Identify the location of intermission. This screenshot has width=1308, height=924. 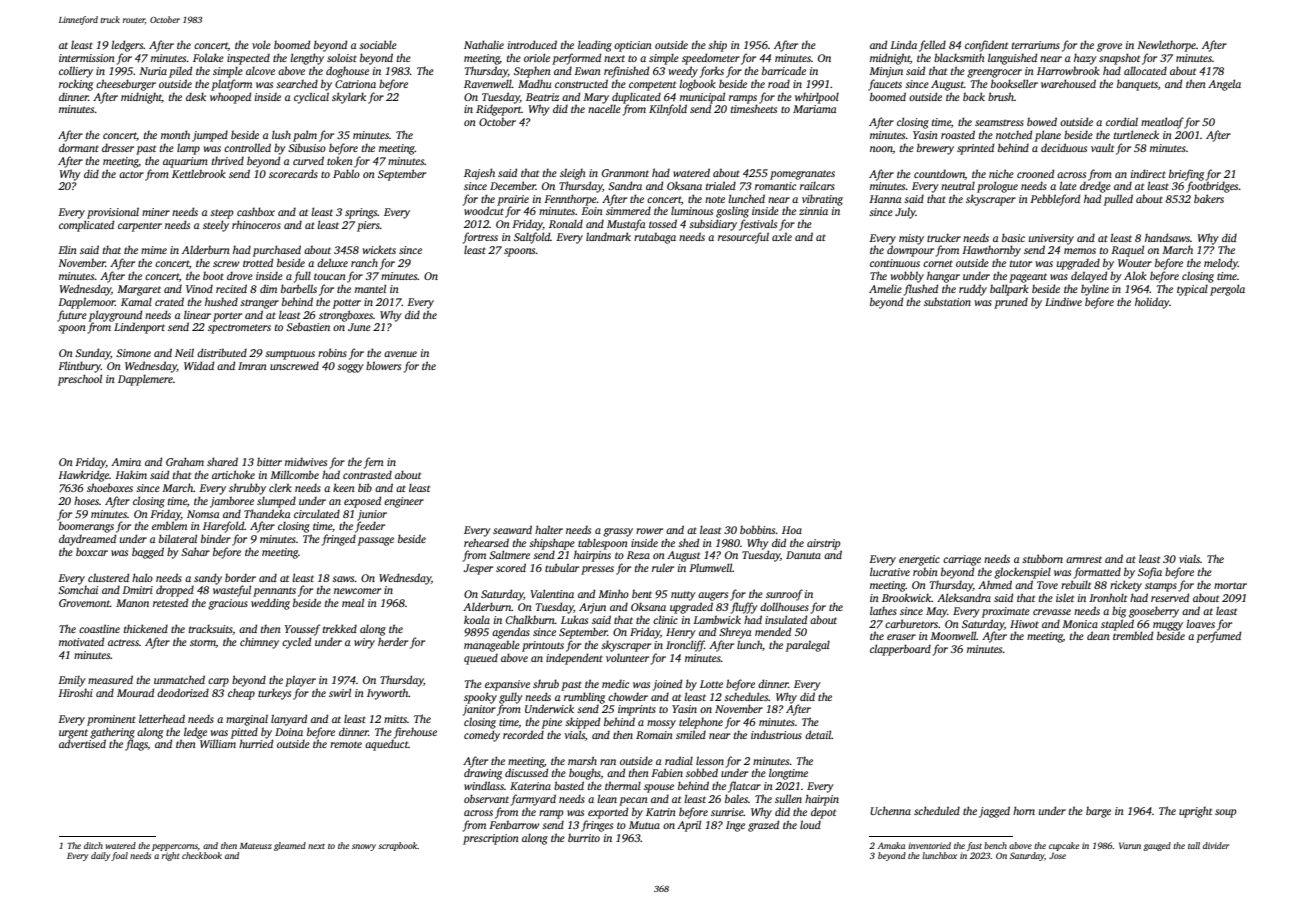
(87, 58).
